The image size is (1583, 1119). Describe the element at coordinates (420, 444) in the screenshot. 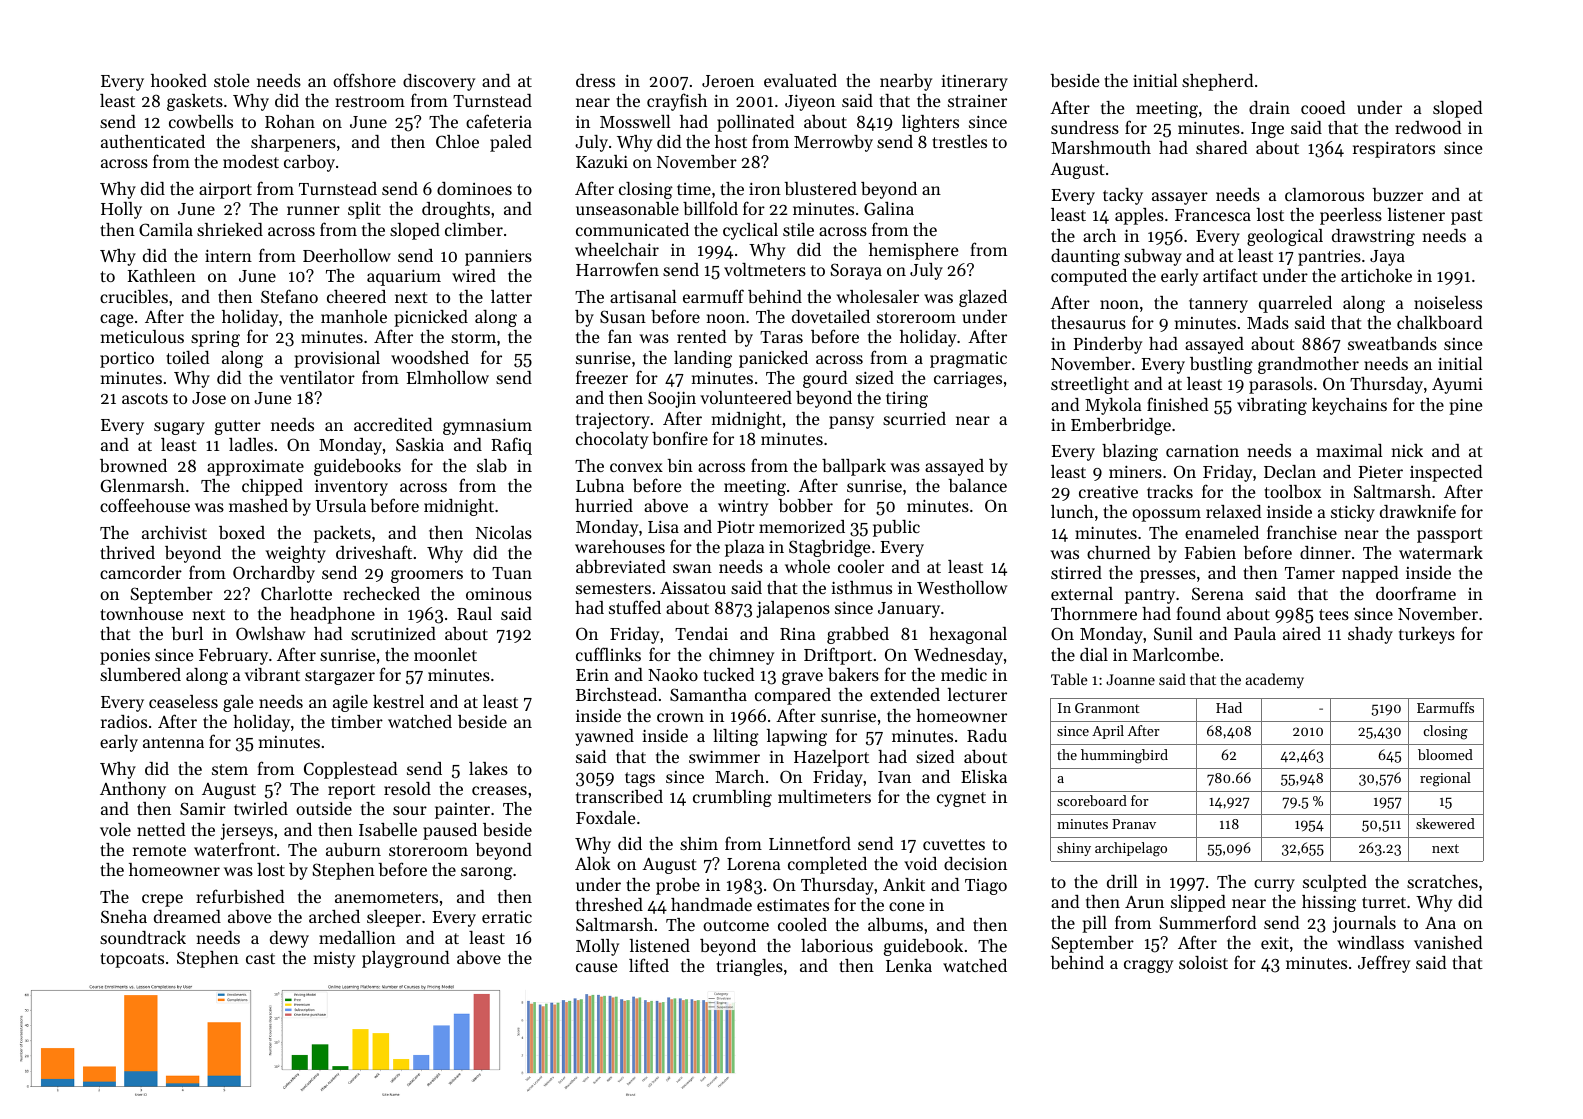

I see `Saskia` at that location.
